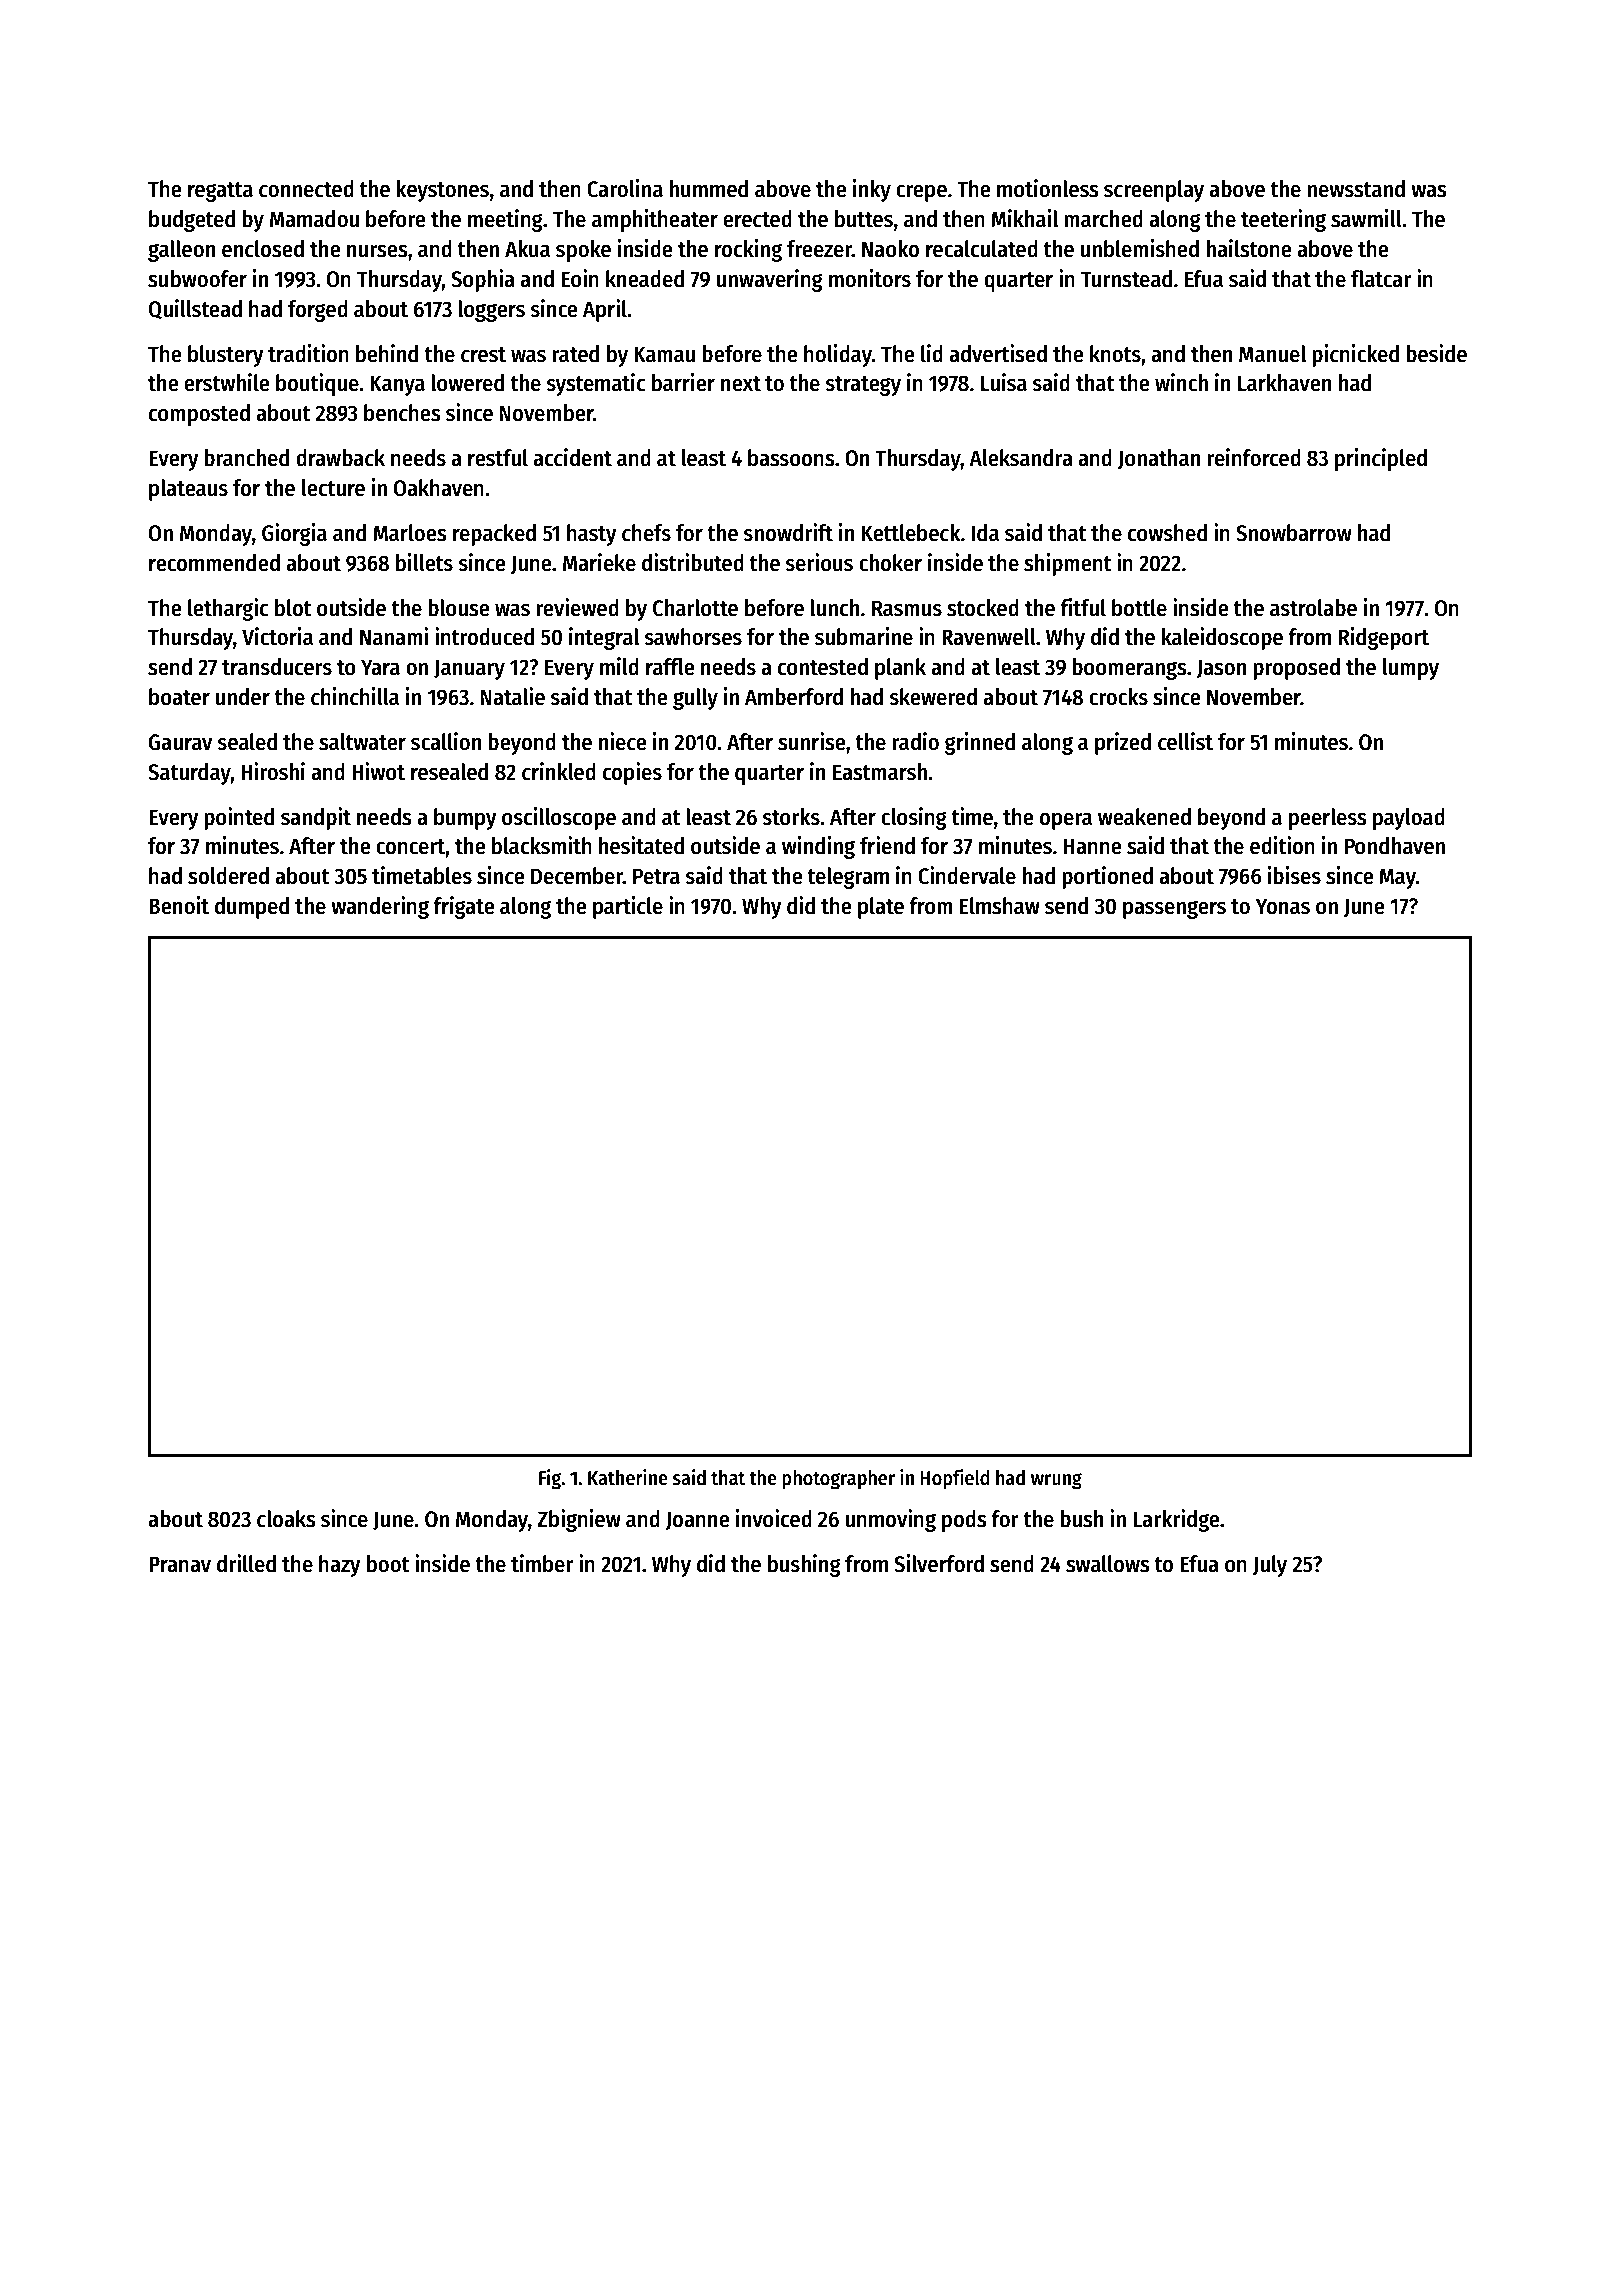 The height and width of the image is (2292, 1620). Describe the element at coordinates (179, 905) in the image. I see `Benoit` at that location.
